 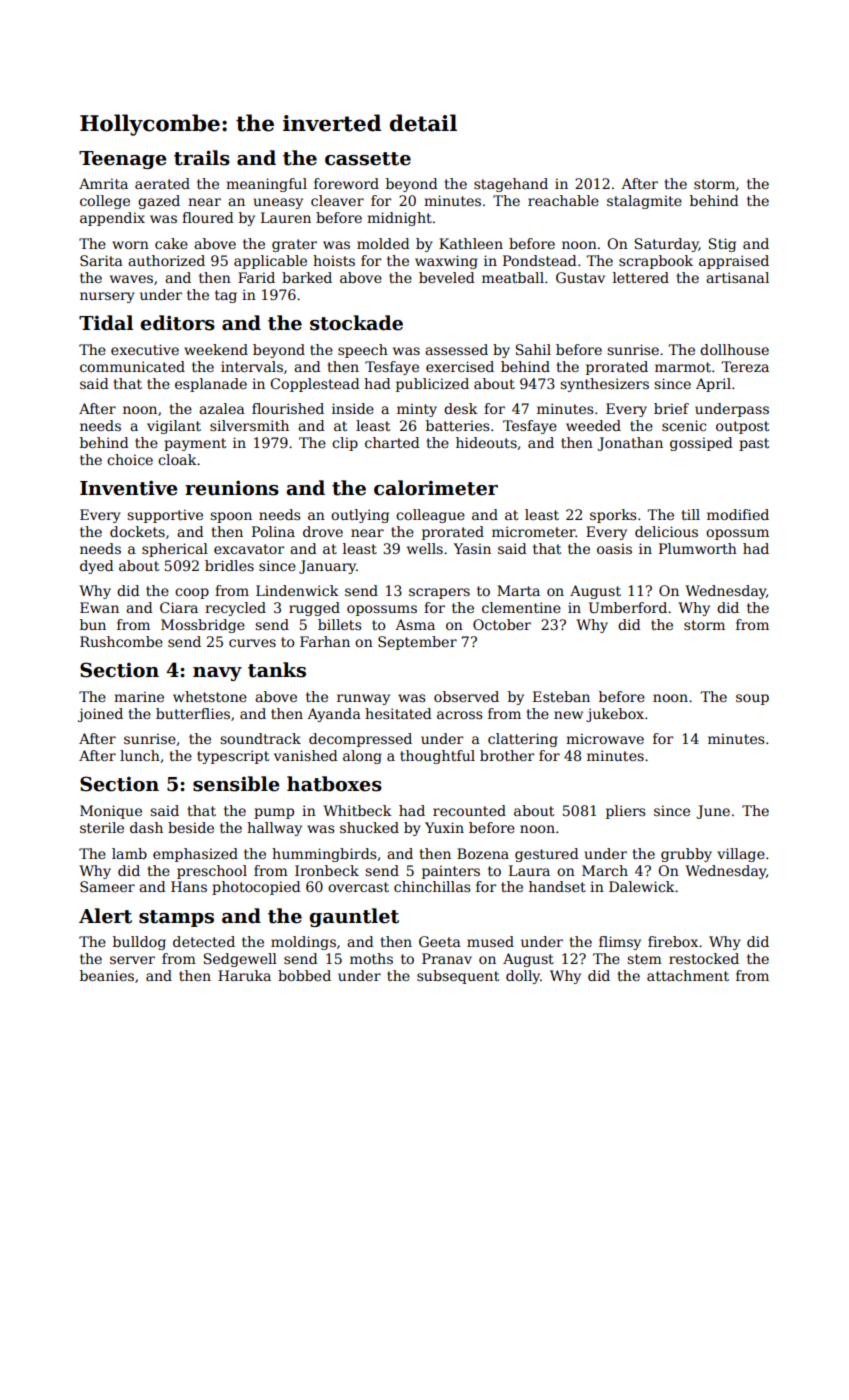 What do you see at coordinates (204, 941) in the screenshot?
I see `detected` at bounding box center [204, 941].
